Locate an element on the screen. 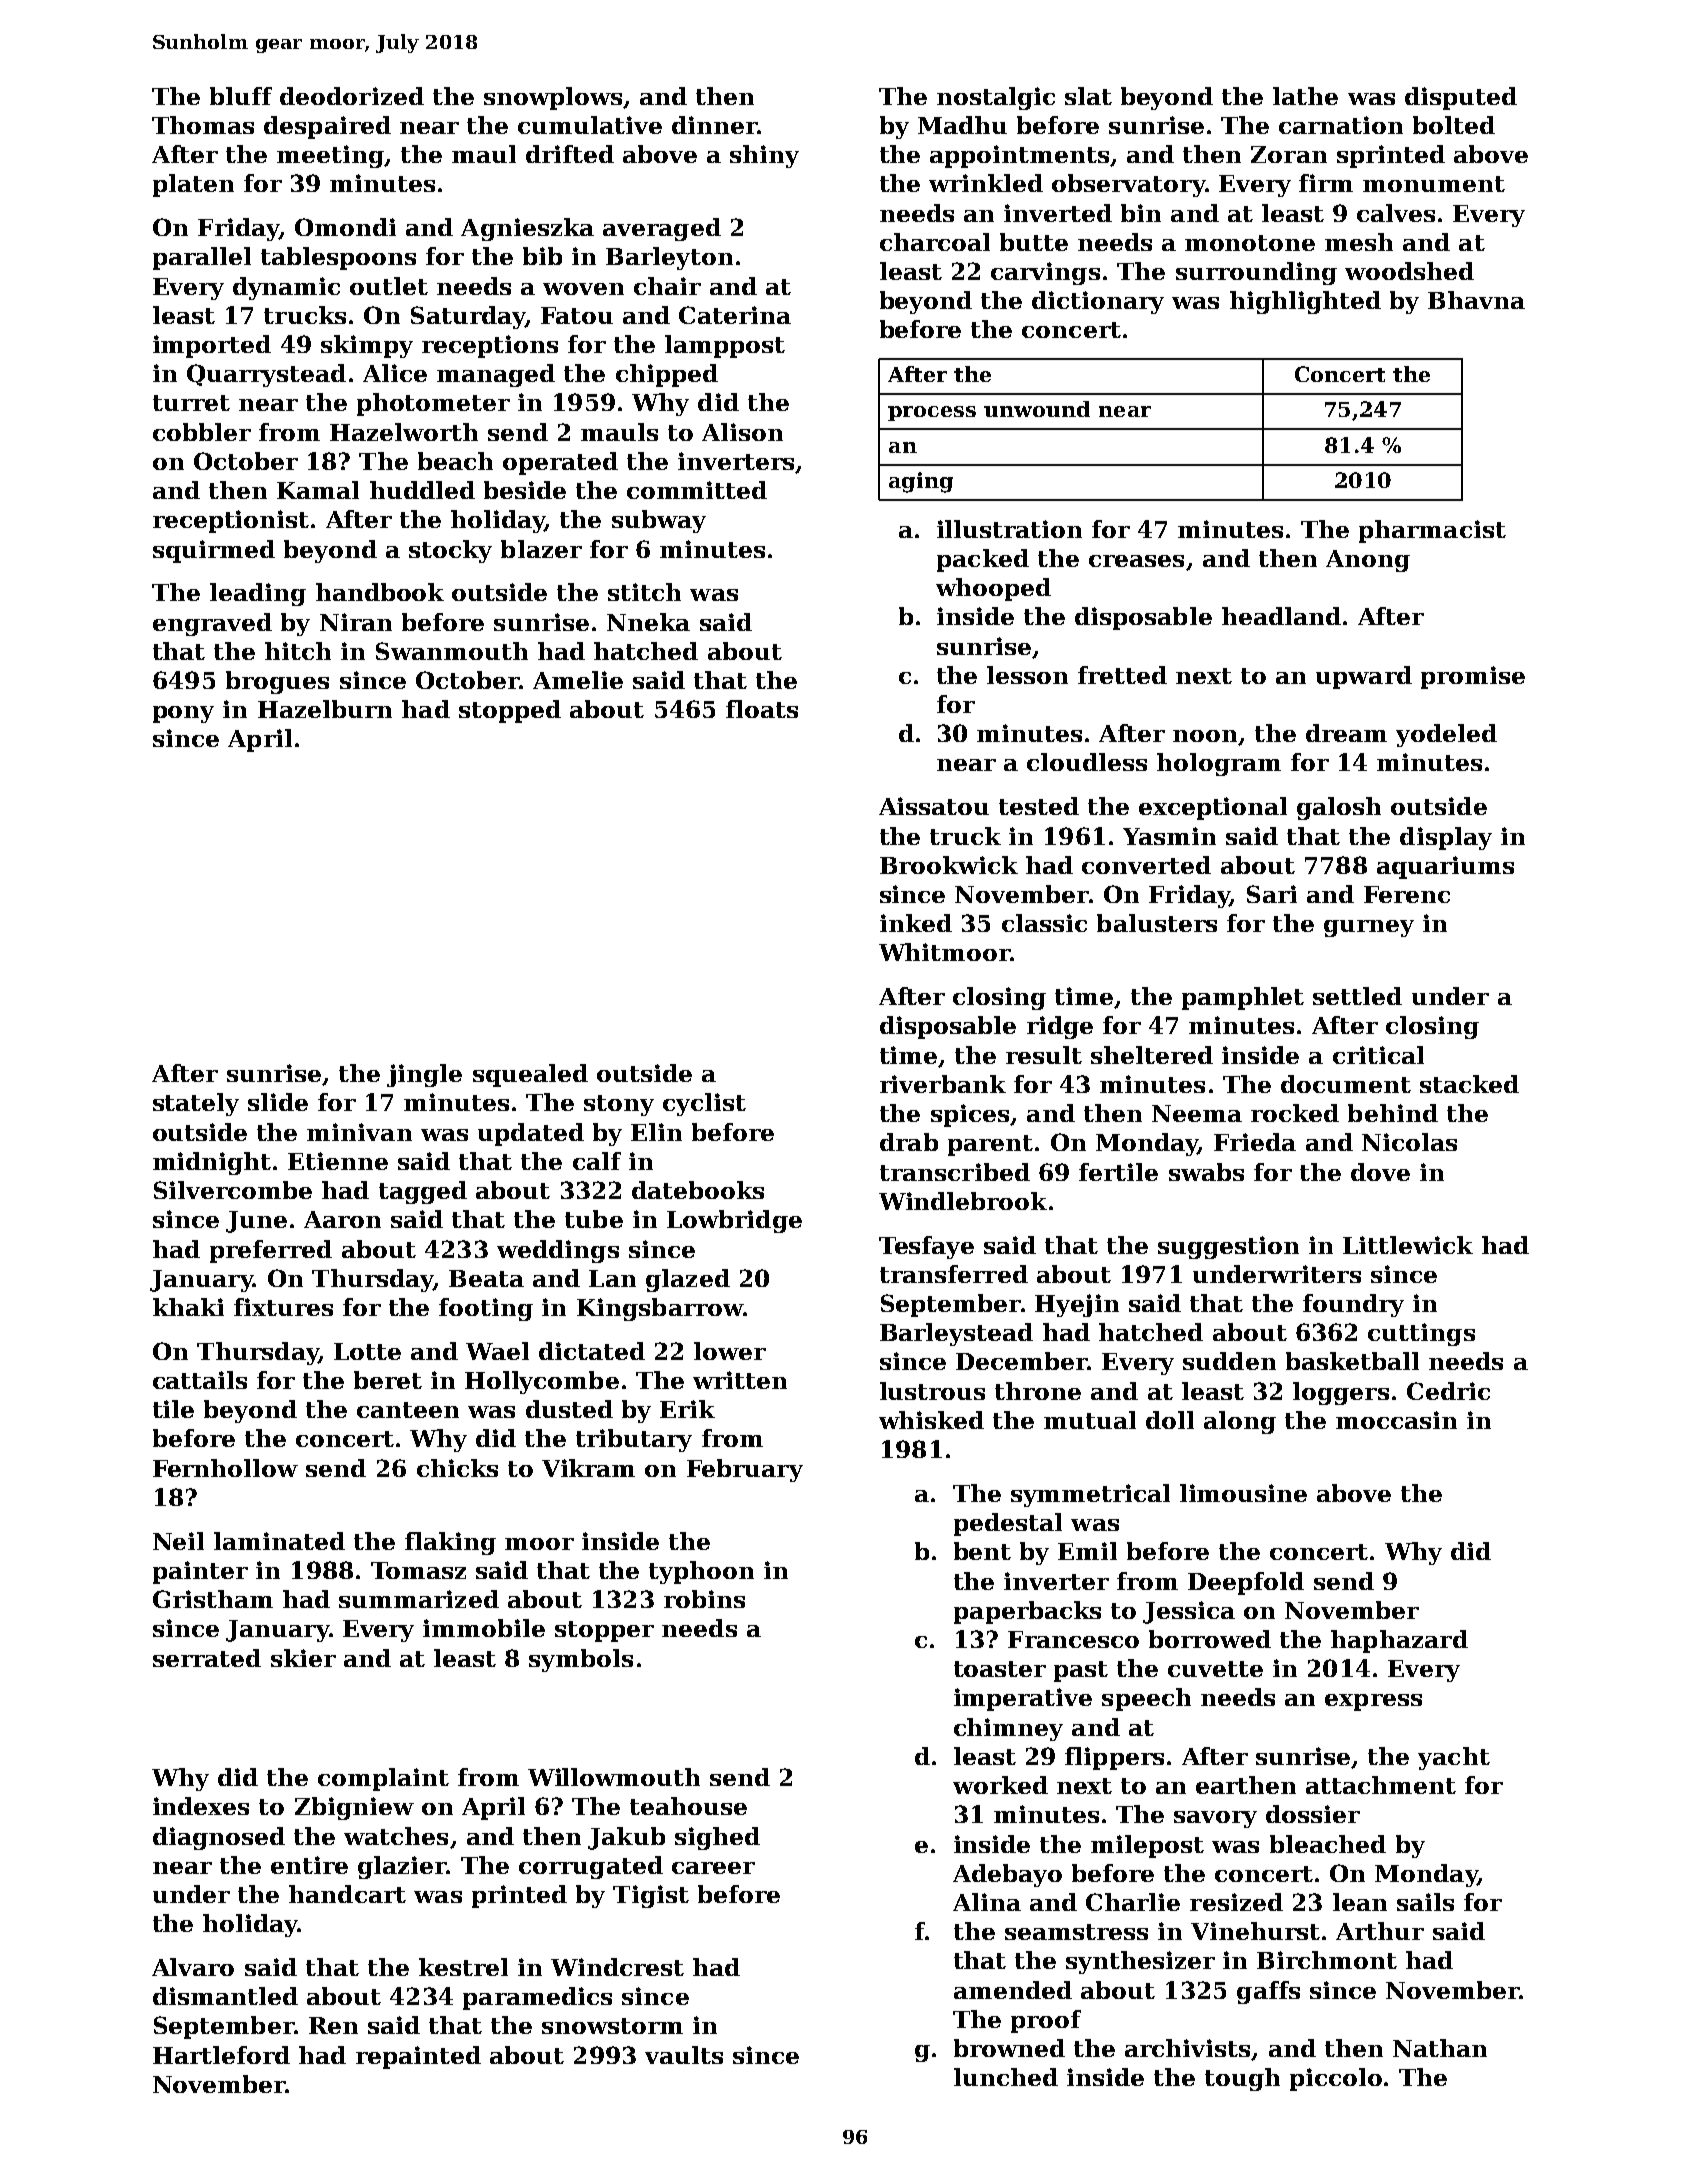  lathe is located at coordinates (1305, 96).
